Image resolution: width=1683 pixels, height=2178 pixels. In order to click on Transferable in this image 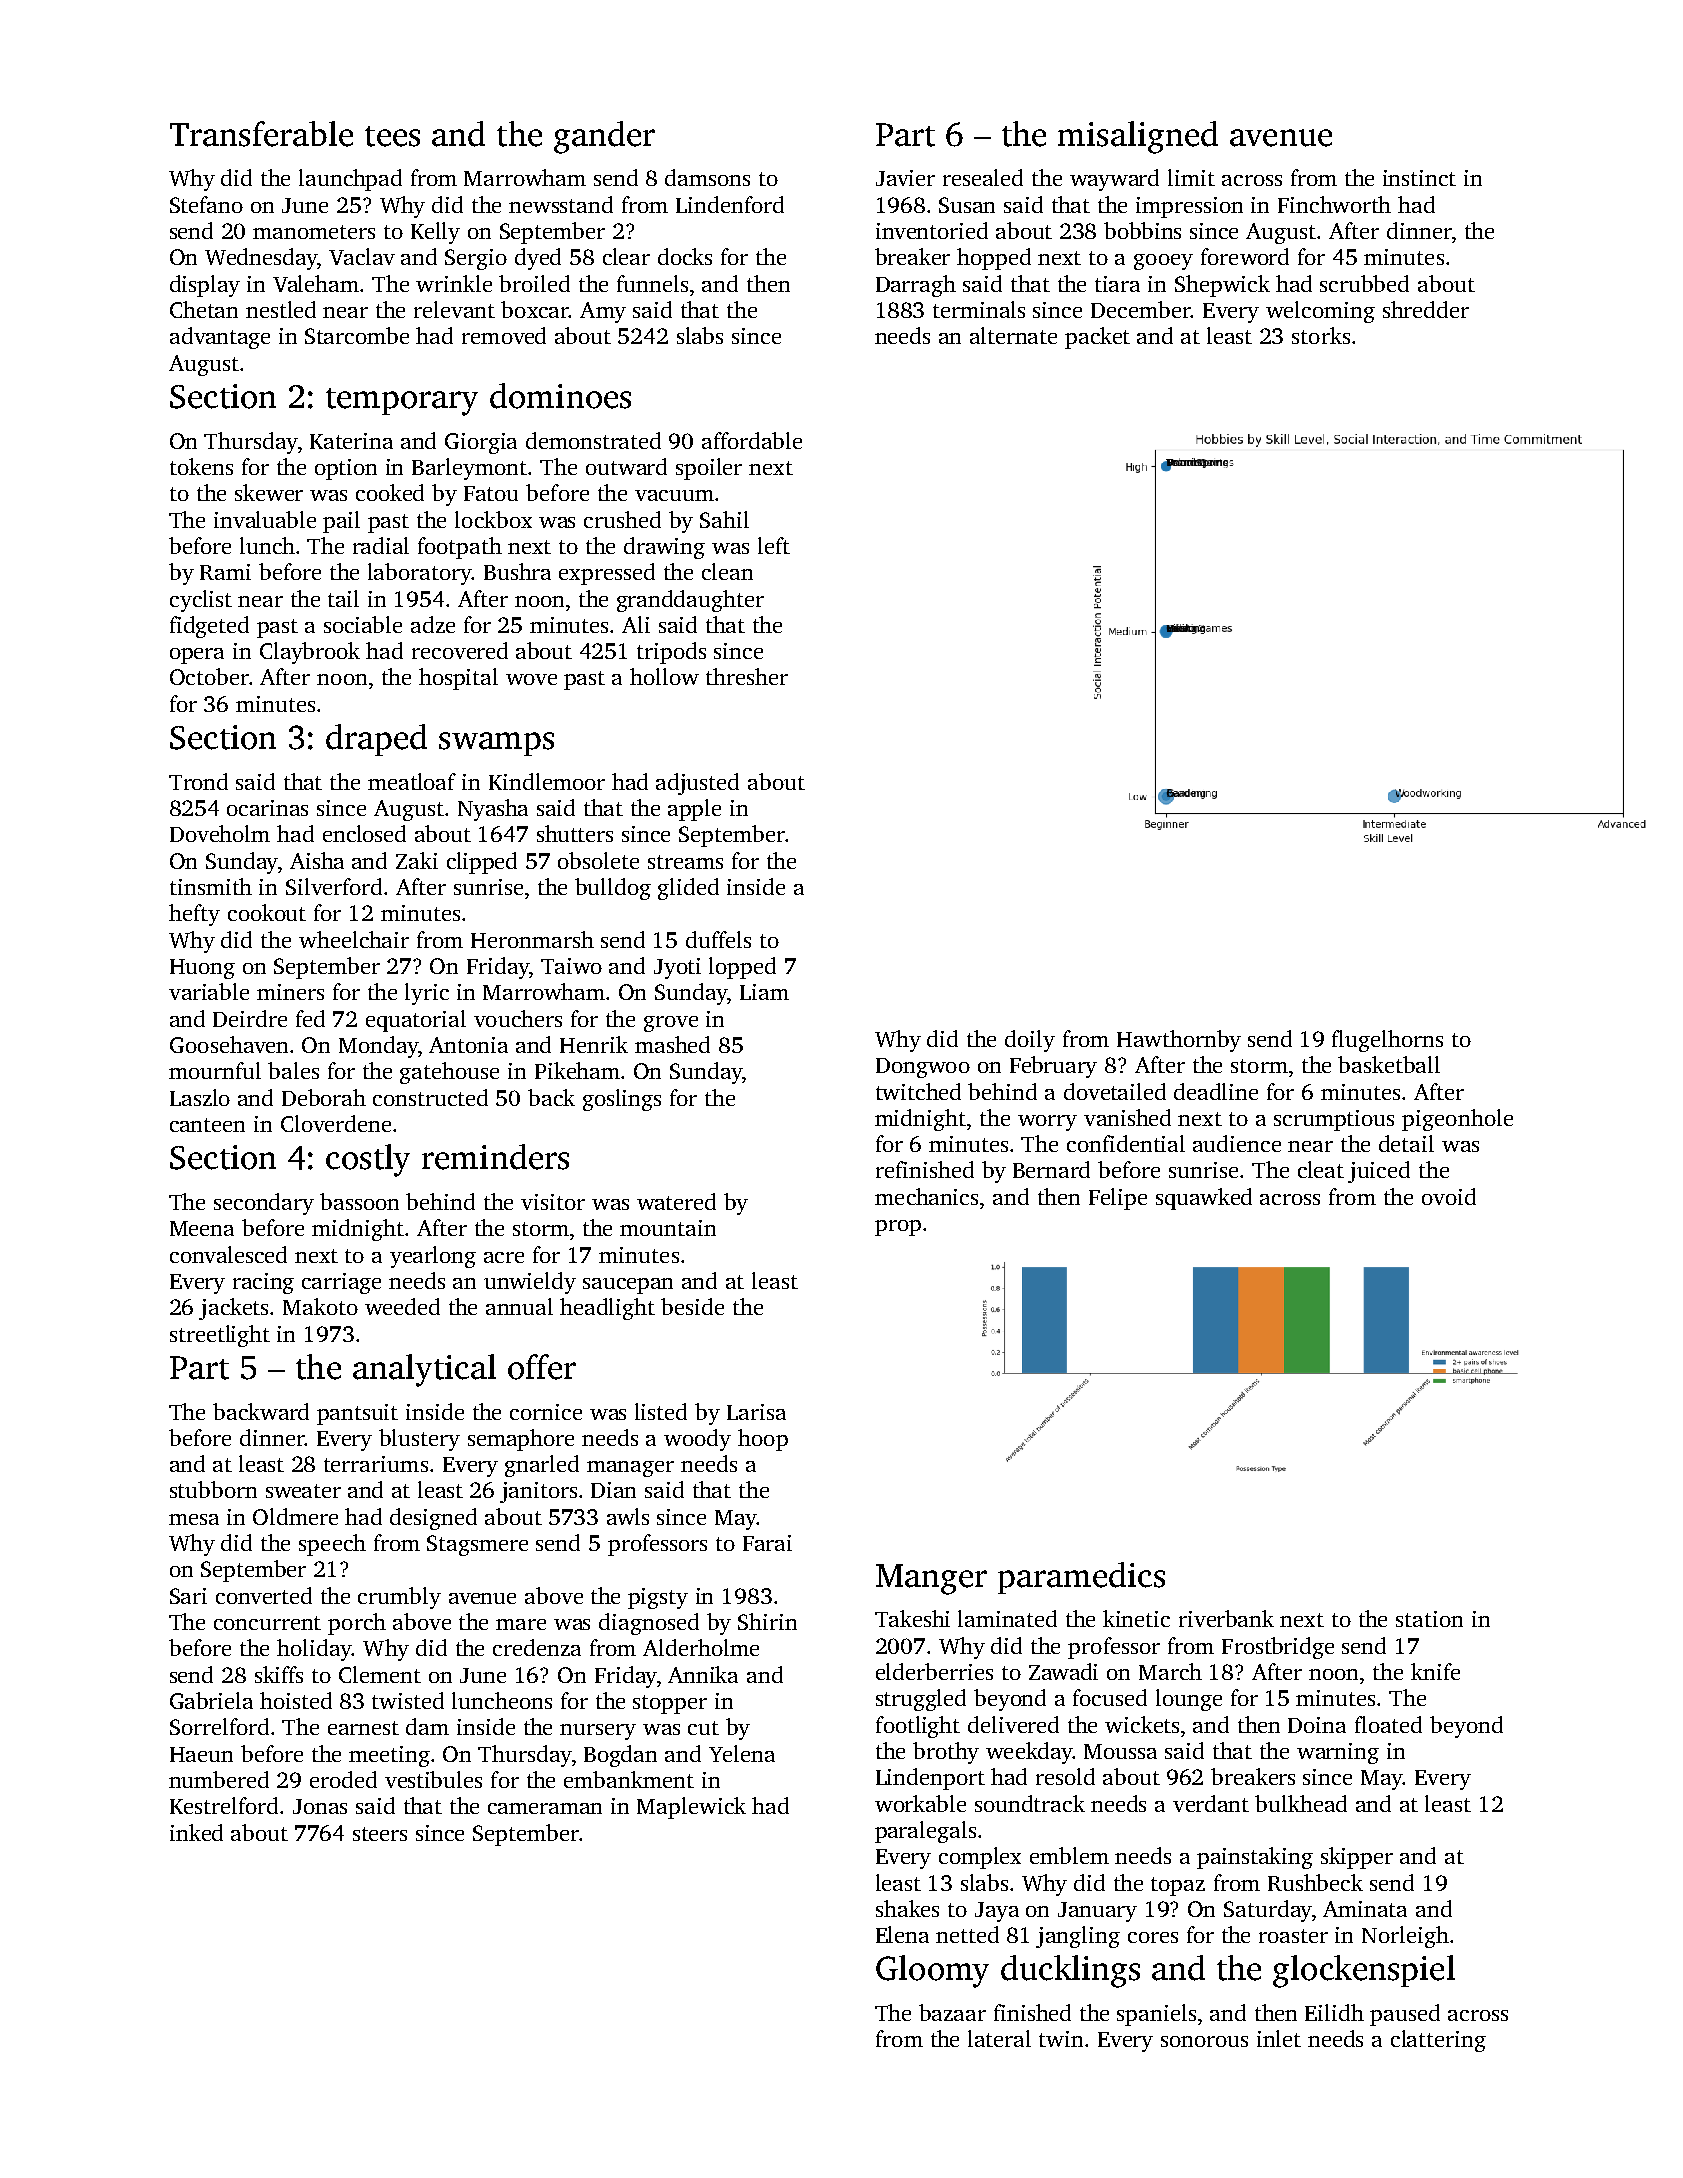, I will do `click(261, 134)`.
